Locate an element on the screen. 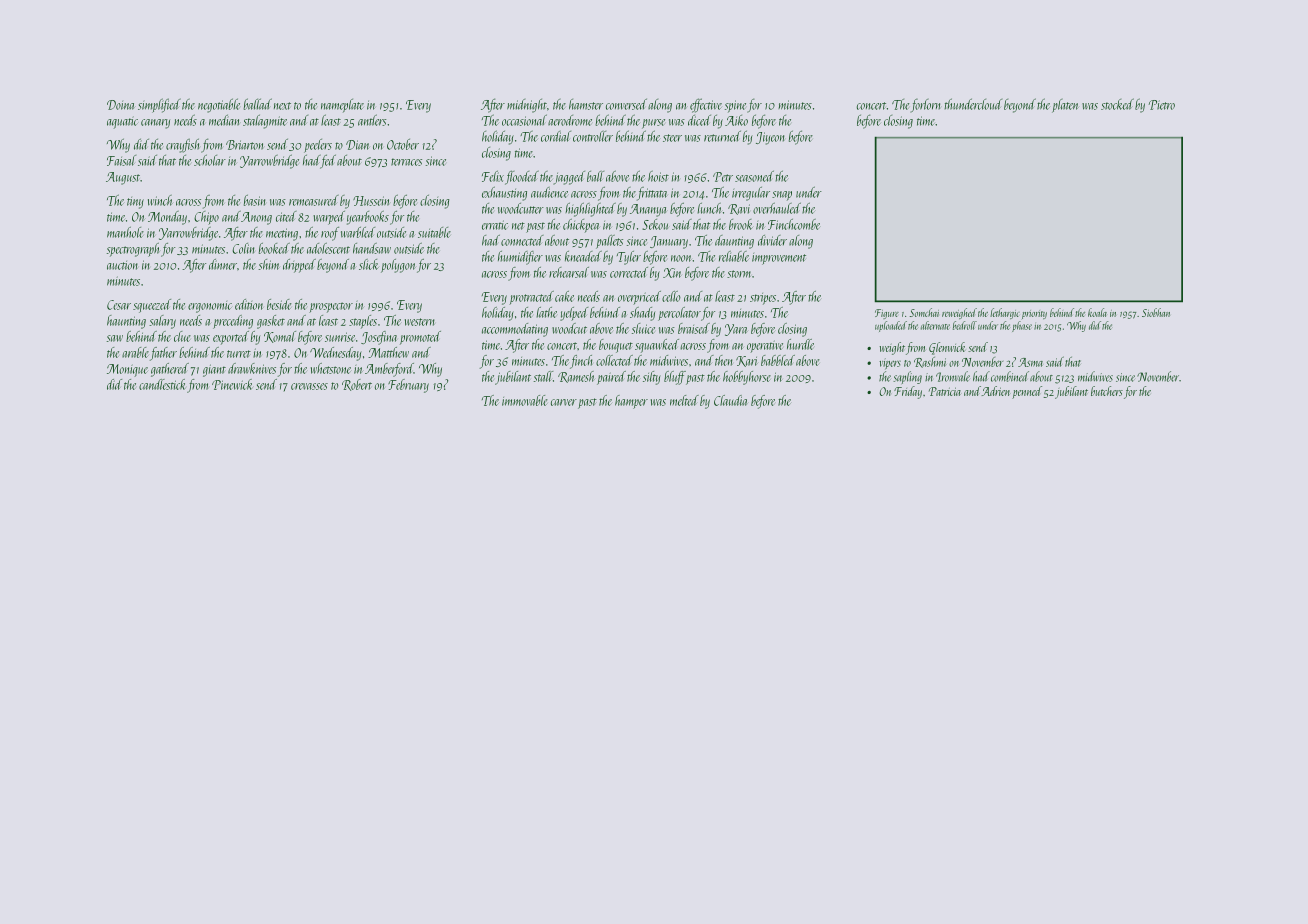 Image resolution: width=1308 pixels, height=924 pixels. Jiyeon is located at coordinates (770, 138).
